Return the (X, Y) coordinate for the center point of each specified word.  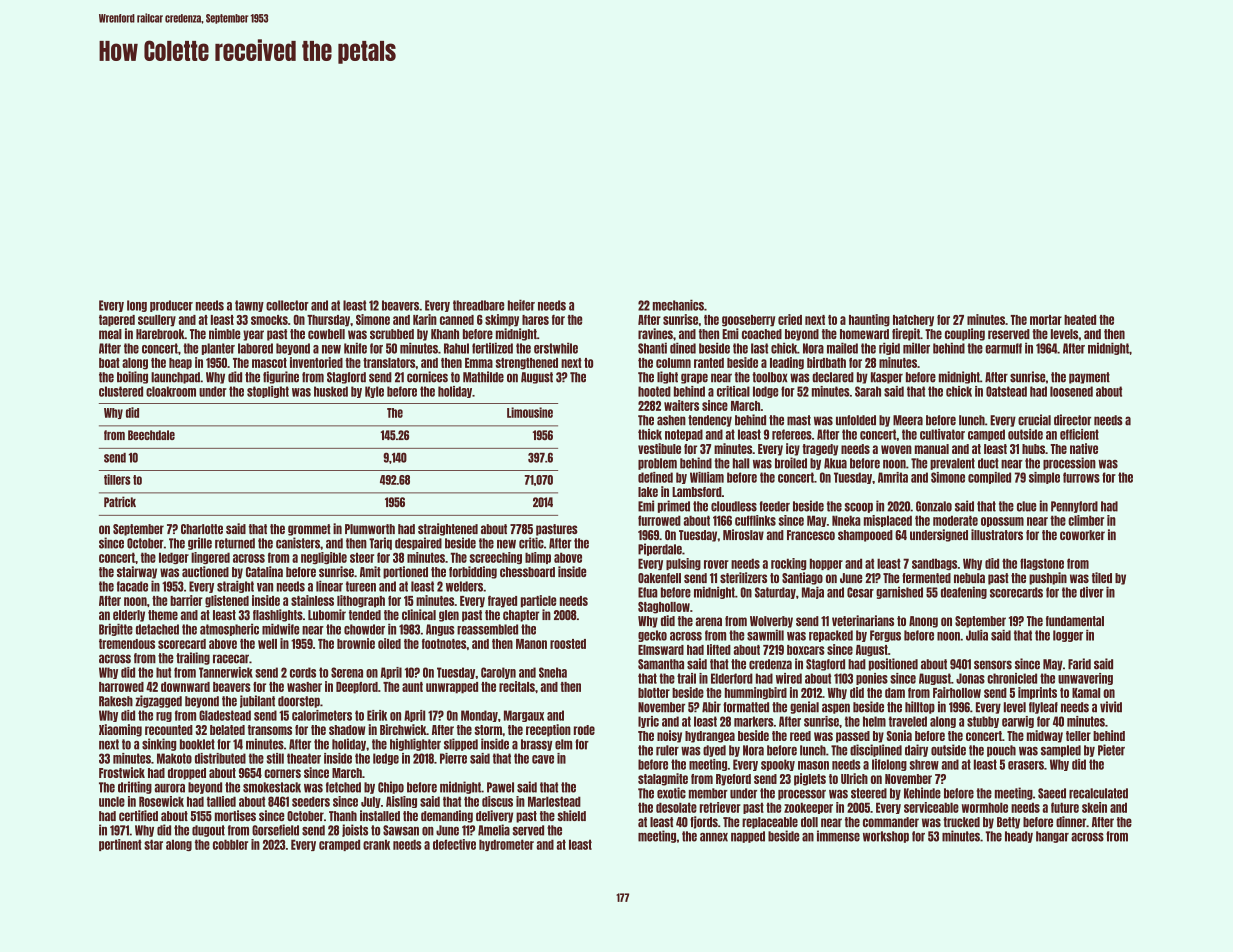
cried (790, 319)
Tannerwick (226, 672)
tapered (117, 321)
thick (650, 434)
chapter (521, 616)
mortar (1046, 320)
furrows (1081, 477)
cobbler (230, 844)
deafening (964, 592)
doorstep (299, 702)
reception (548, 730)
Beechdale (151, 435)
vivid (1111, 707)
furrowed (659, 520)
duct (988, 463)
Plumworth (370, 529)
